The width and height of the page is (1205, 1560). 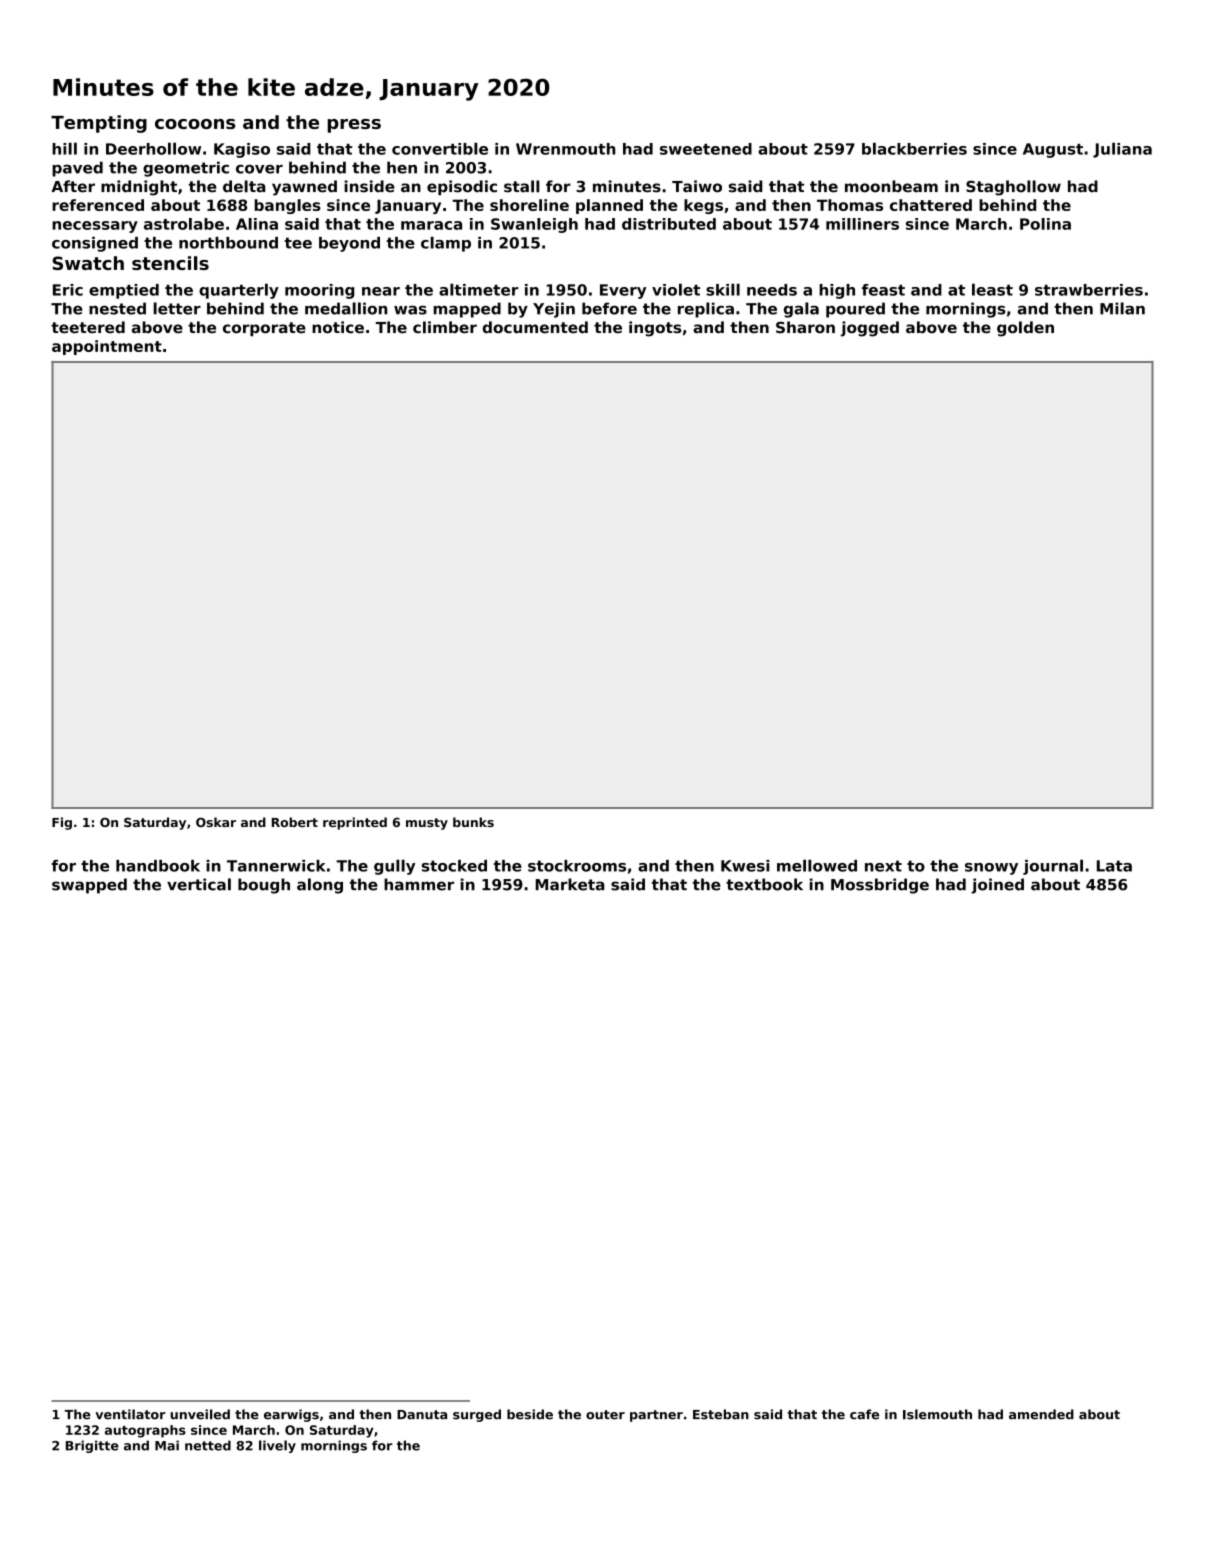 I want to click on swapped, so click(x=89, y=886).
